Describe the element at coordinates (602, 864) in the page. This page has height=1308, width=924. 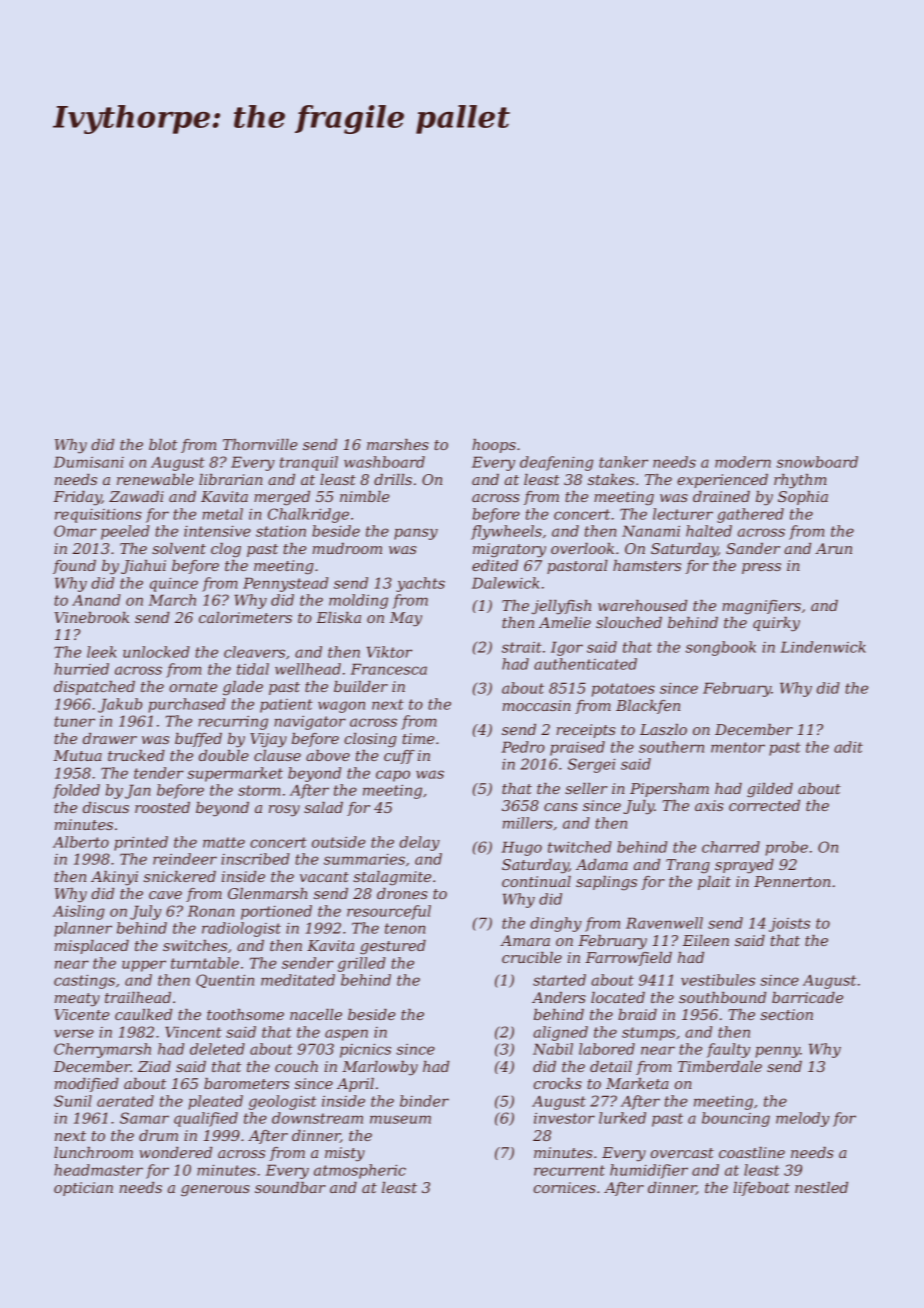
I see `Adama` at that location.
